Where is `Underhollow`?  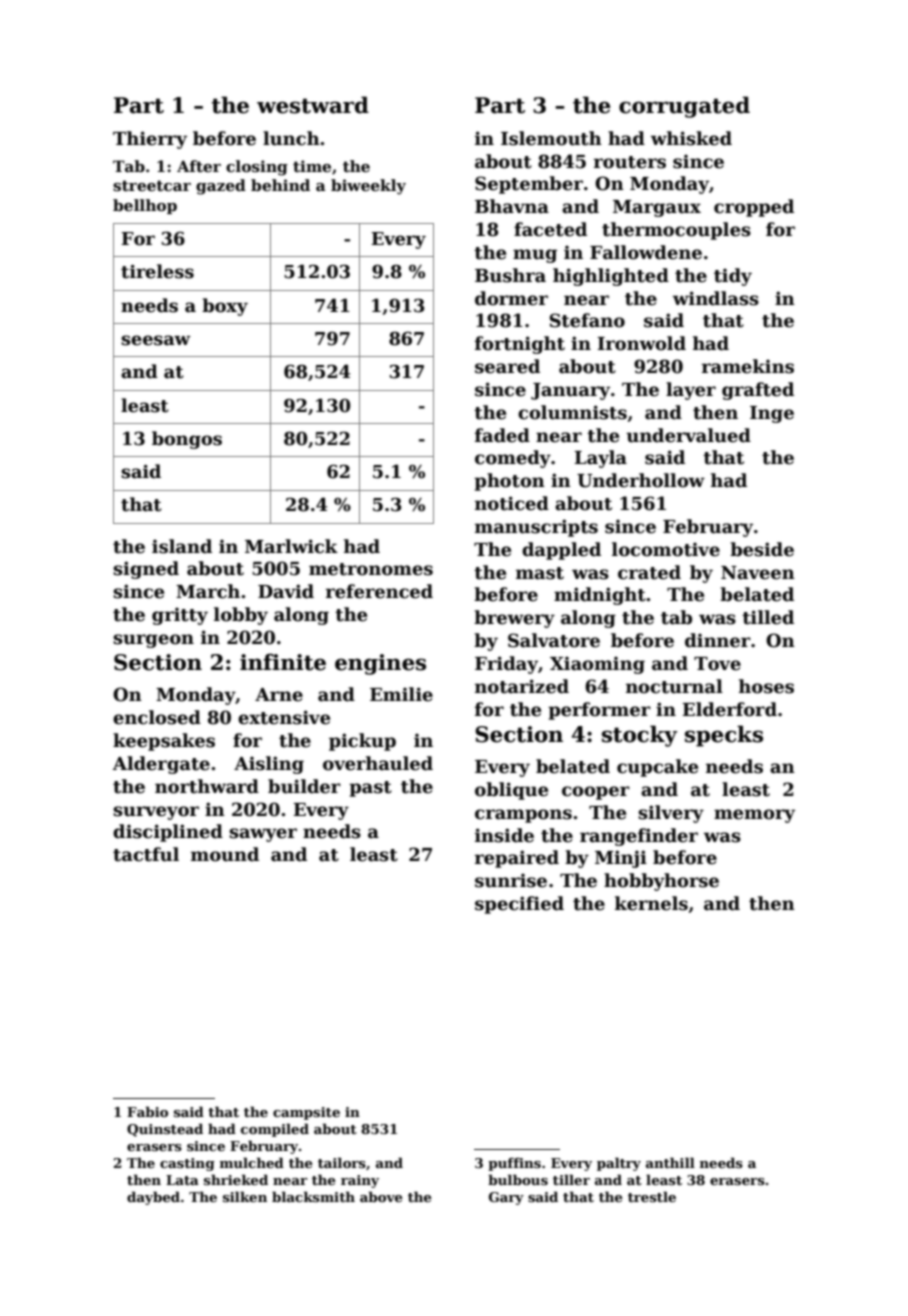
Underhollow is located at coordinates (641, 480).
